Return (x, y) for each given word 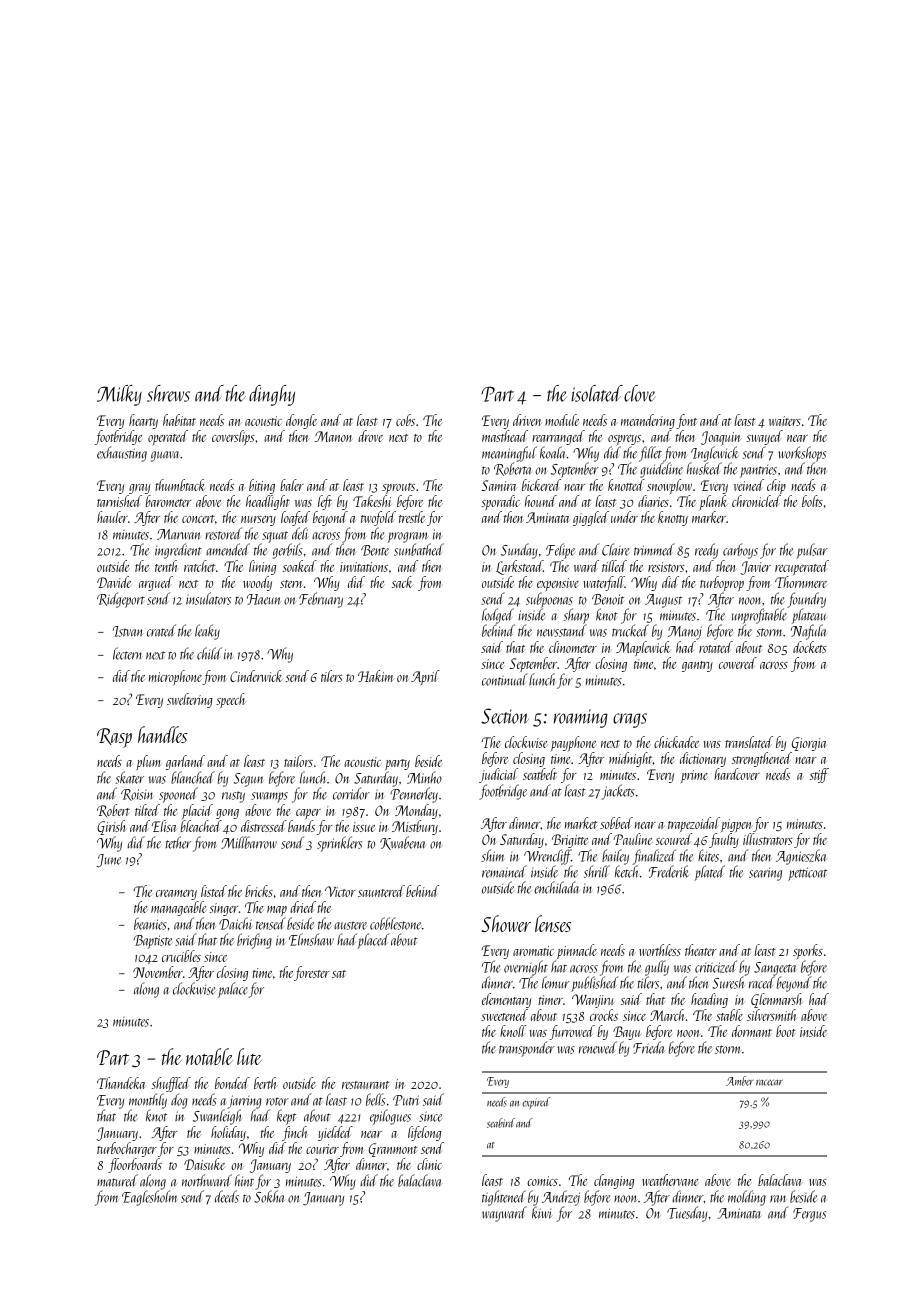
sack (402, 582)
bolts (812, 501)
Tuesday (687, 1214)
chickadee (676, 742)
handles (163, 734)
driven (527, 420)
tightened (504, 1198)
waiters (785, 421)
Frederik (669, 871)
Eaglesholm (149, 1198)
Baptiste (153, 942)
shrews (168, 393)
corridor (351, 793)
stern (291, 584)
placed (373, 941)
